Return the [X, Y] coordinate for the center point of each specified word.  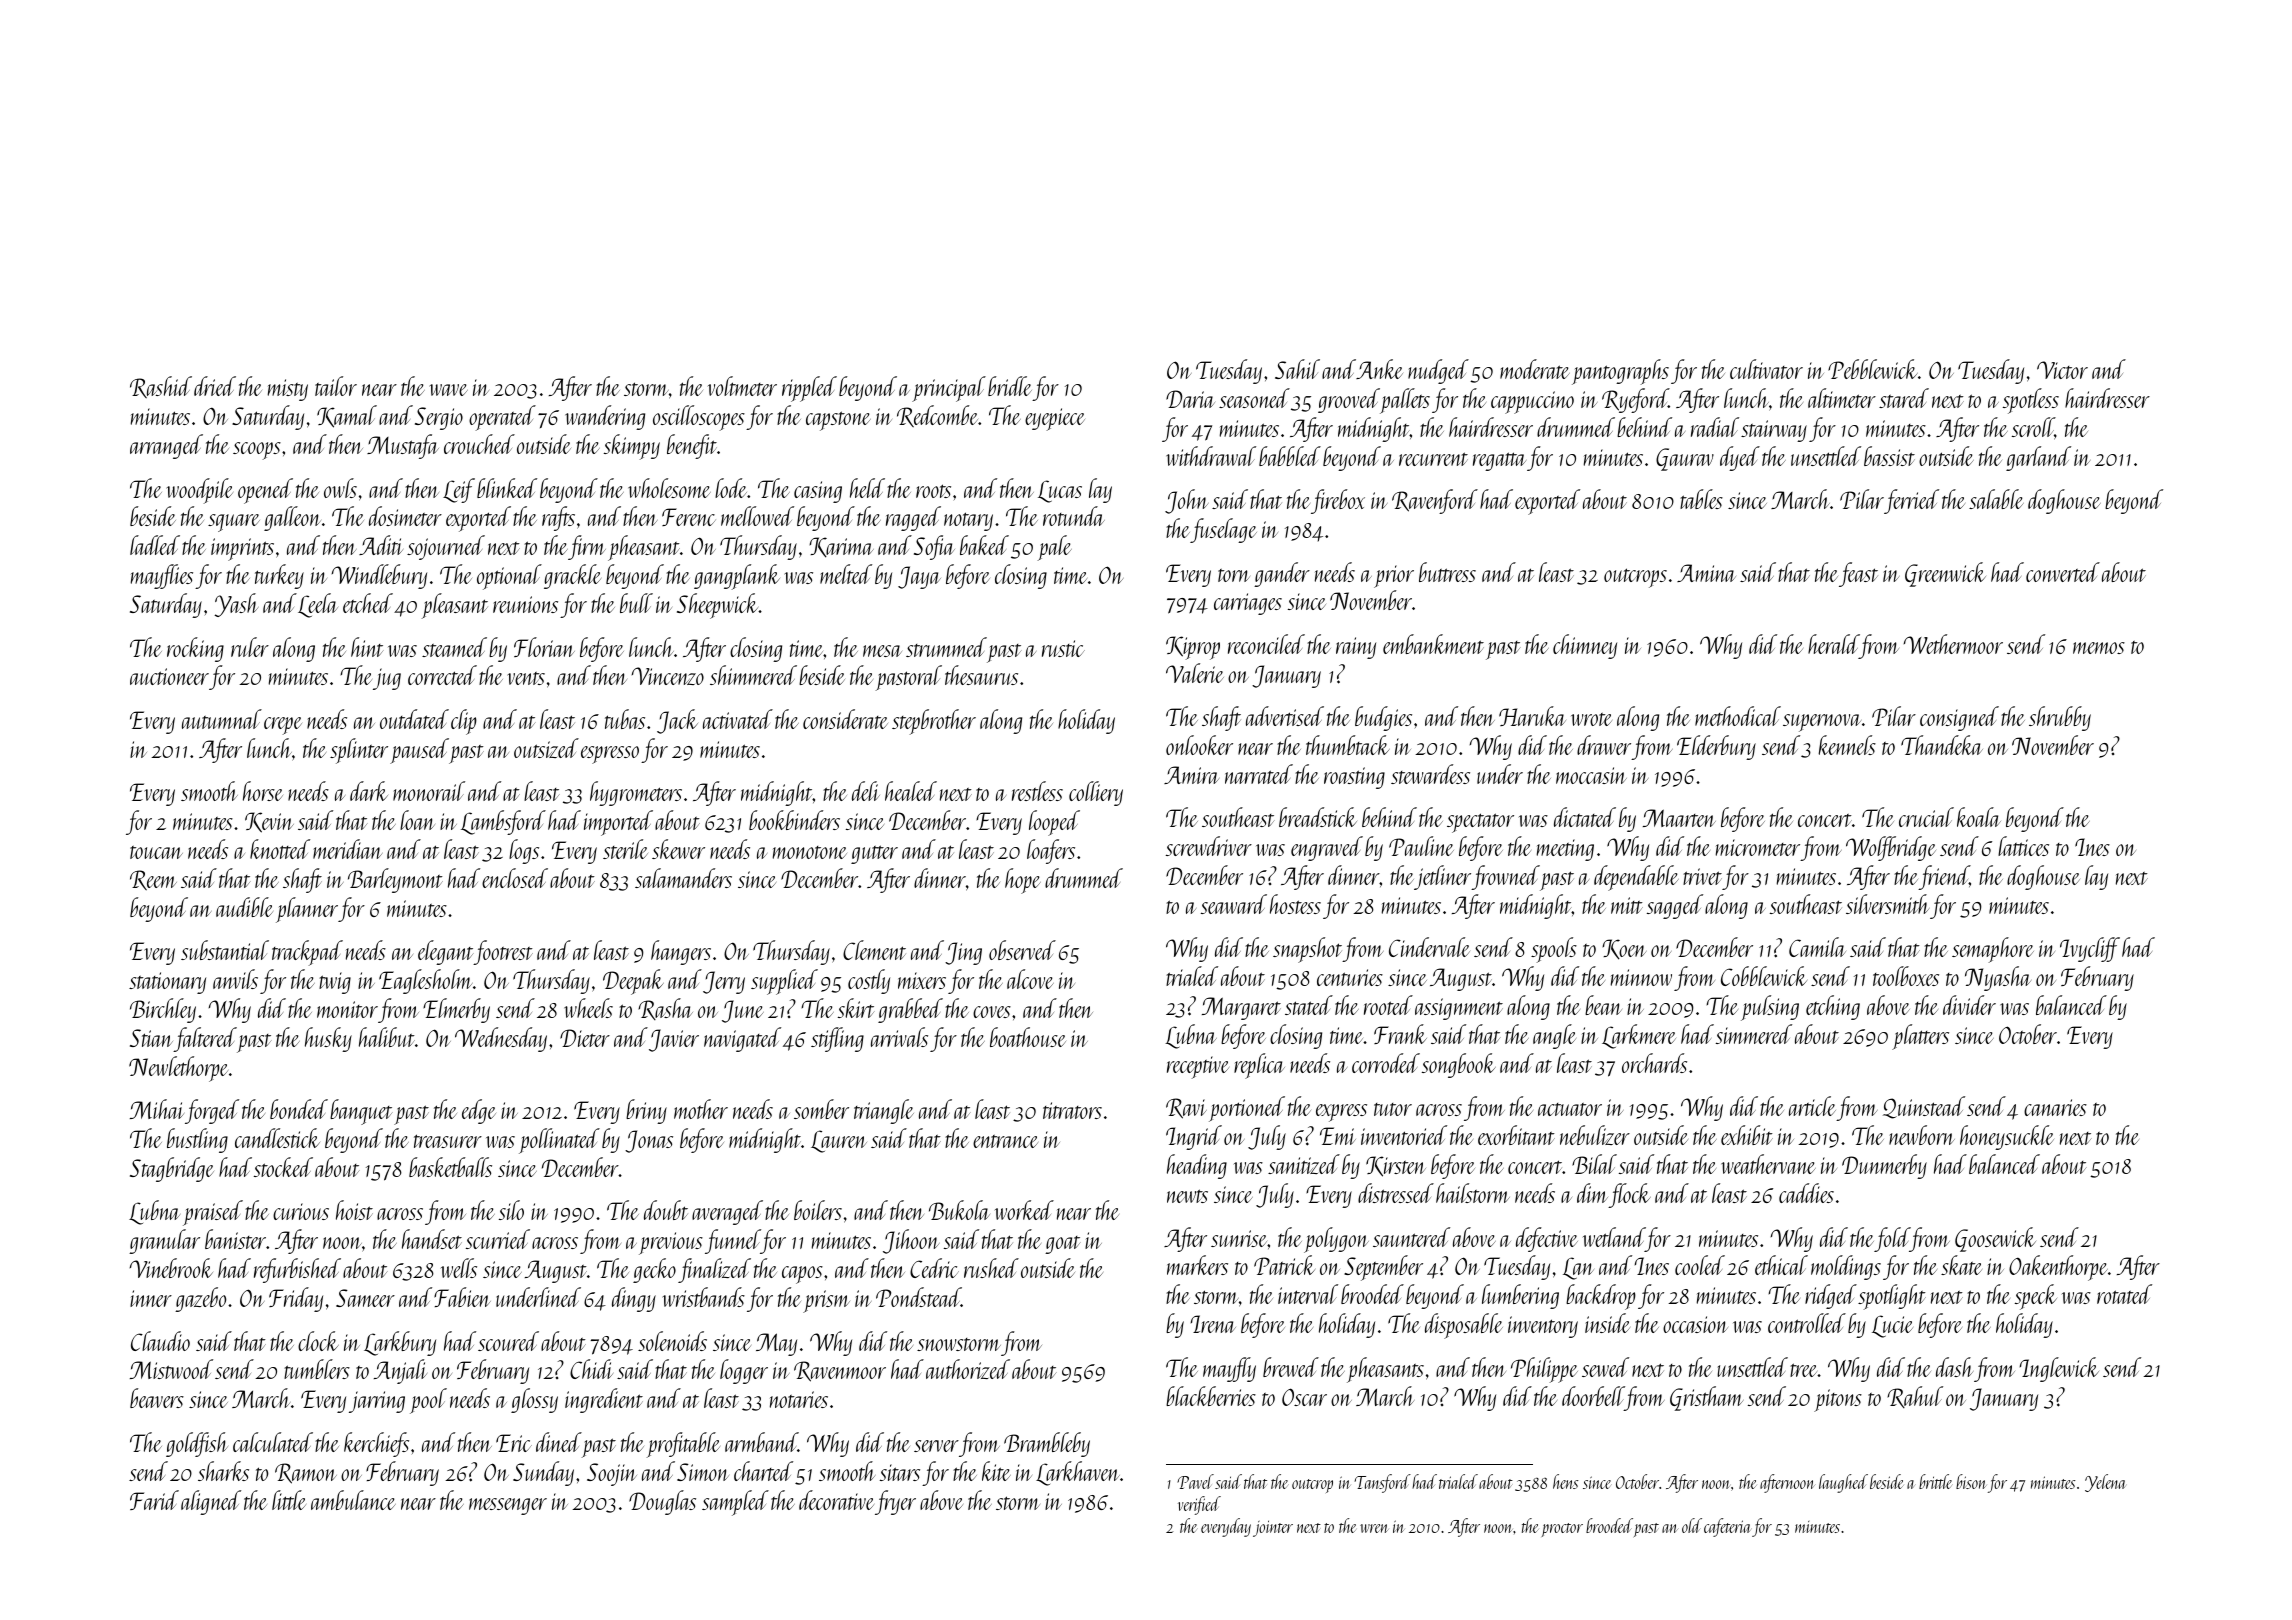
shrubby [2060, 718]
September [1383, 1268]
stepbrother [934, 722]
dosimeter [405, 516]
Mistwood [171, 1369]
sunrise [1239, 1238]
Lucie [1892, 1326]
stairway [1774, 431]
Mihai [157, 1109]
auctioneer [169, 676]
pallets [1405, 401]
